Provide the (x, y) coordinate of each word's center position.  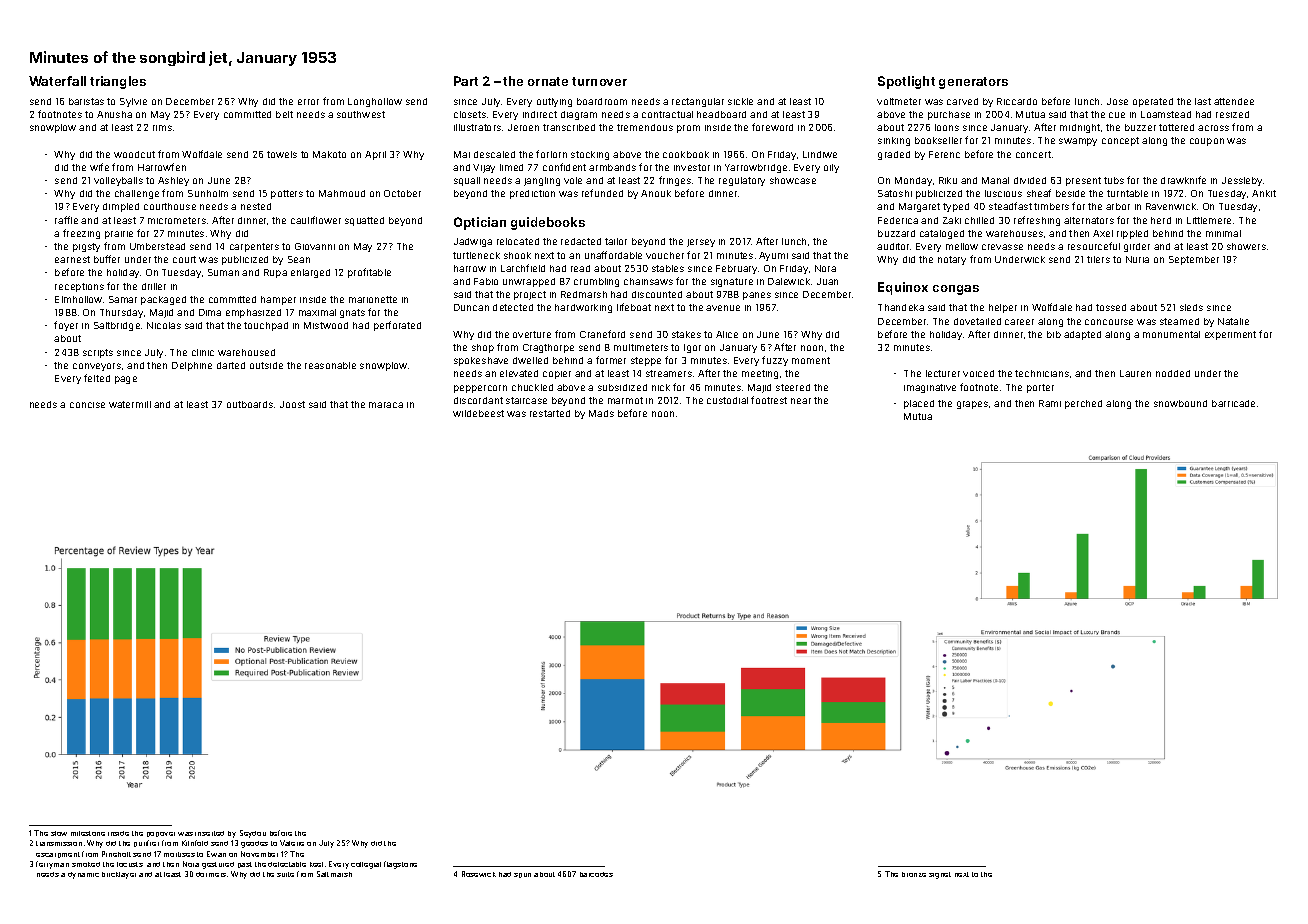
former (611, 360)
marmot (625, 400)
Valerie (292, 843)
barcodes (596, 874)
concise (87, 405)
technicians (1042, 373)
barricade (1233, 403)
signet (940, 875)
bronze (914, 874)
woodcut (134, 154)
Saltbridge (117, 326)
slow (59, 833)
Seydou (253, 834)
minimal (1223, 233)
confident (564, 167)
